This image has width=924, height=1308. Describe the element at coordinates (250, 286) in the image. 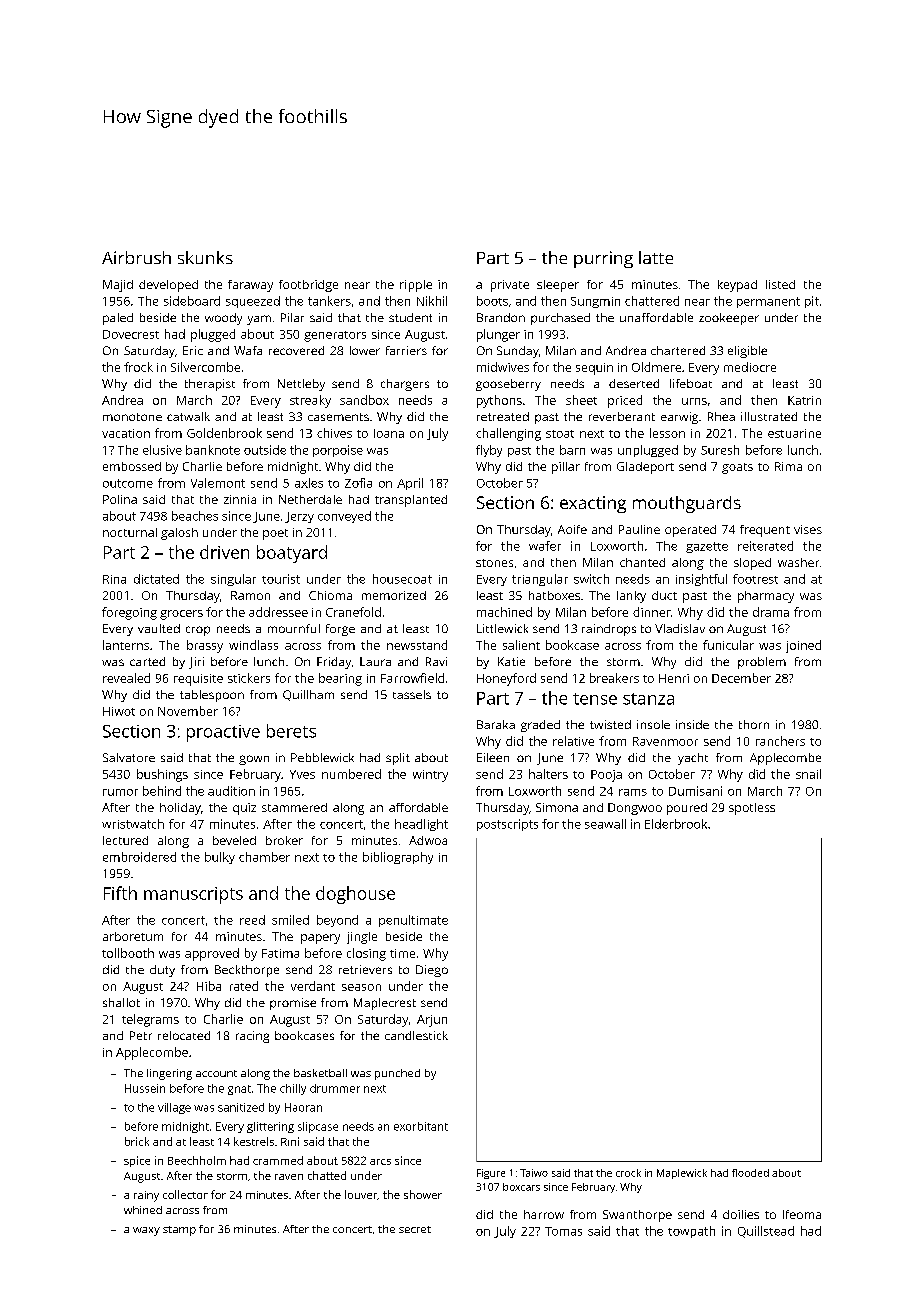

I see `faraway` at that location.
